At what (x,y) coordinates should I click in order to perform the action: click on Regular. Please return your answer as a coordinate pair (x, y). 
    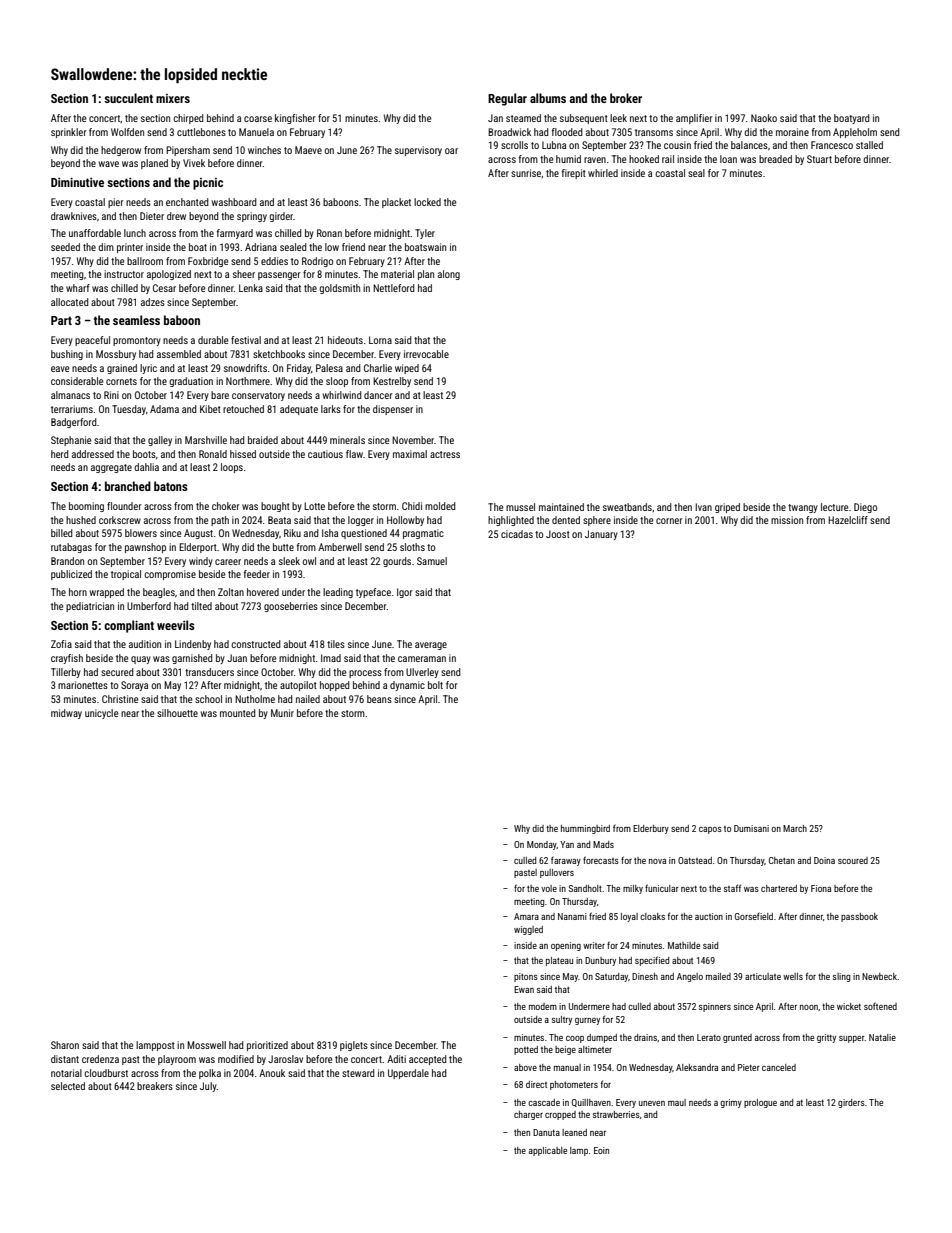
    Looking at the image, I should click on (507, 99).
